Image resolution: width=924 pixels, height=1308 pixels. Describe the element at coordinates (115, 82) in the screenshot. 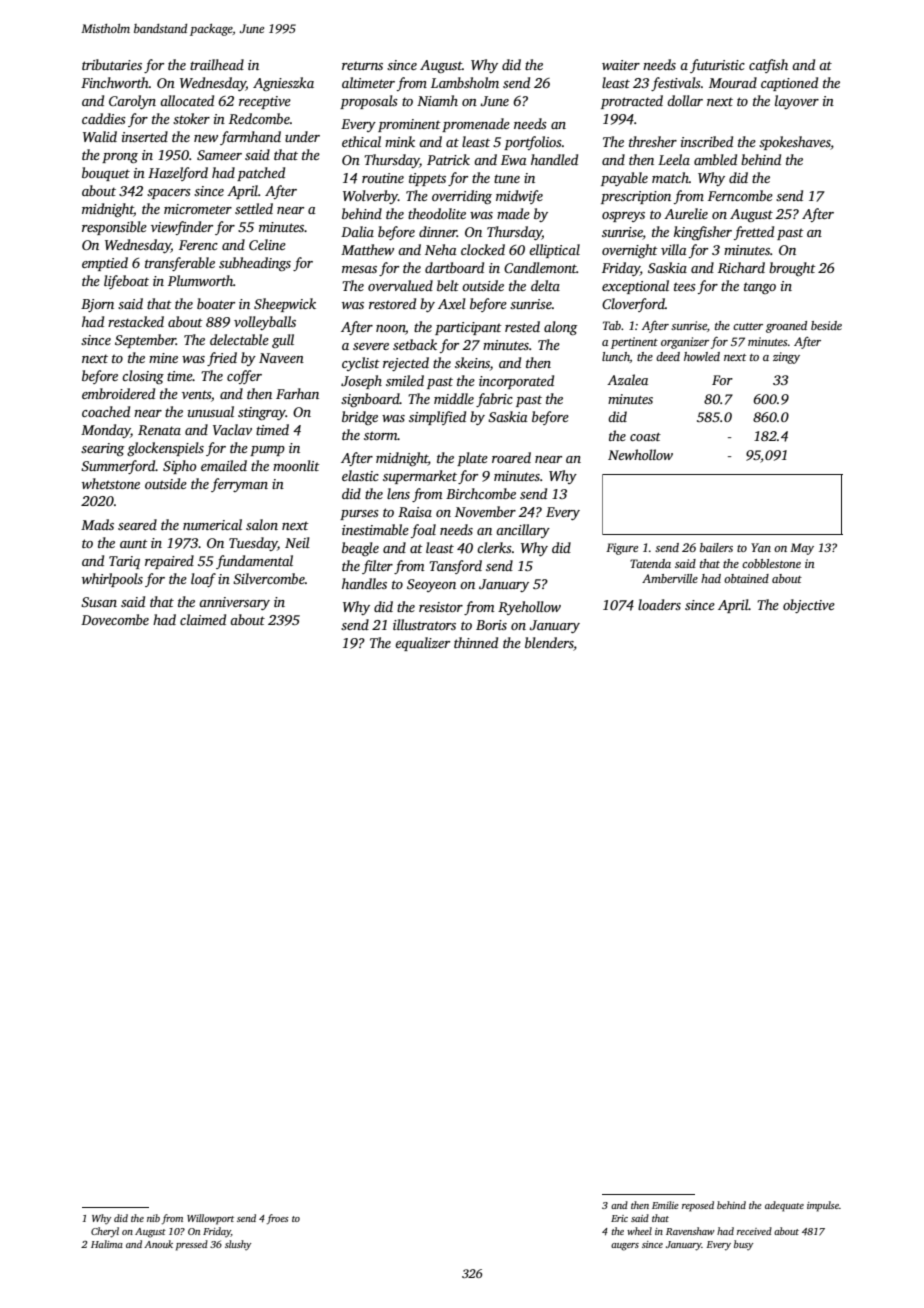

I see `Finchworth` at that location.
